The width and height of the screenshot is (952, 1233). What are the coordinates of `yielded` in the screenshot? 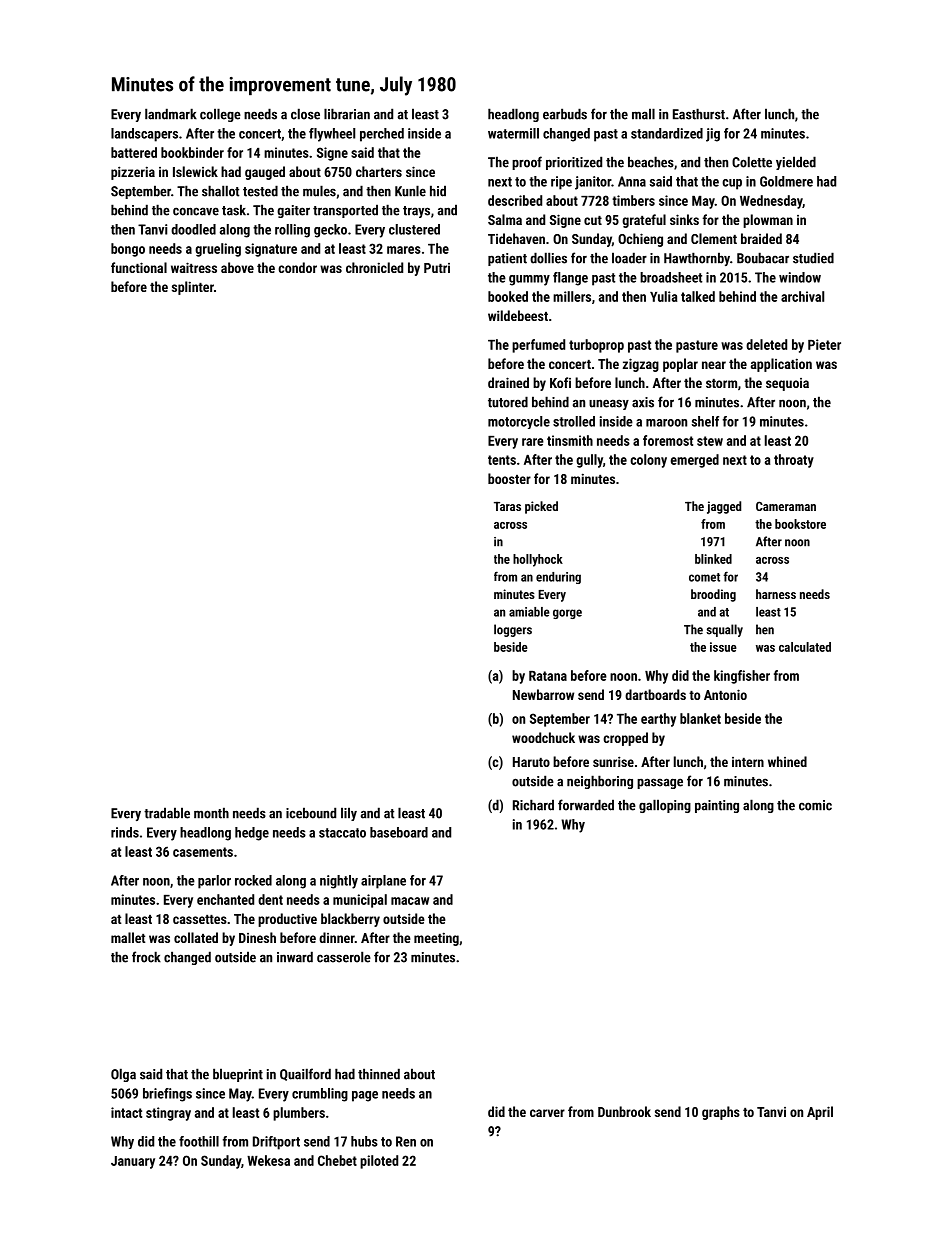 It's located at (796, 163).
